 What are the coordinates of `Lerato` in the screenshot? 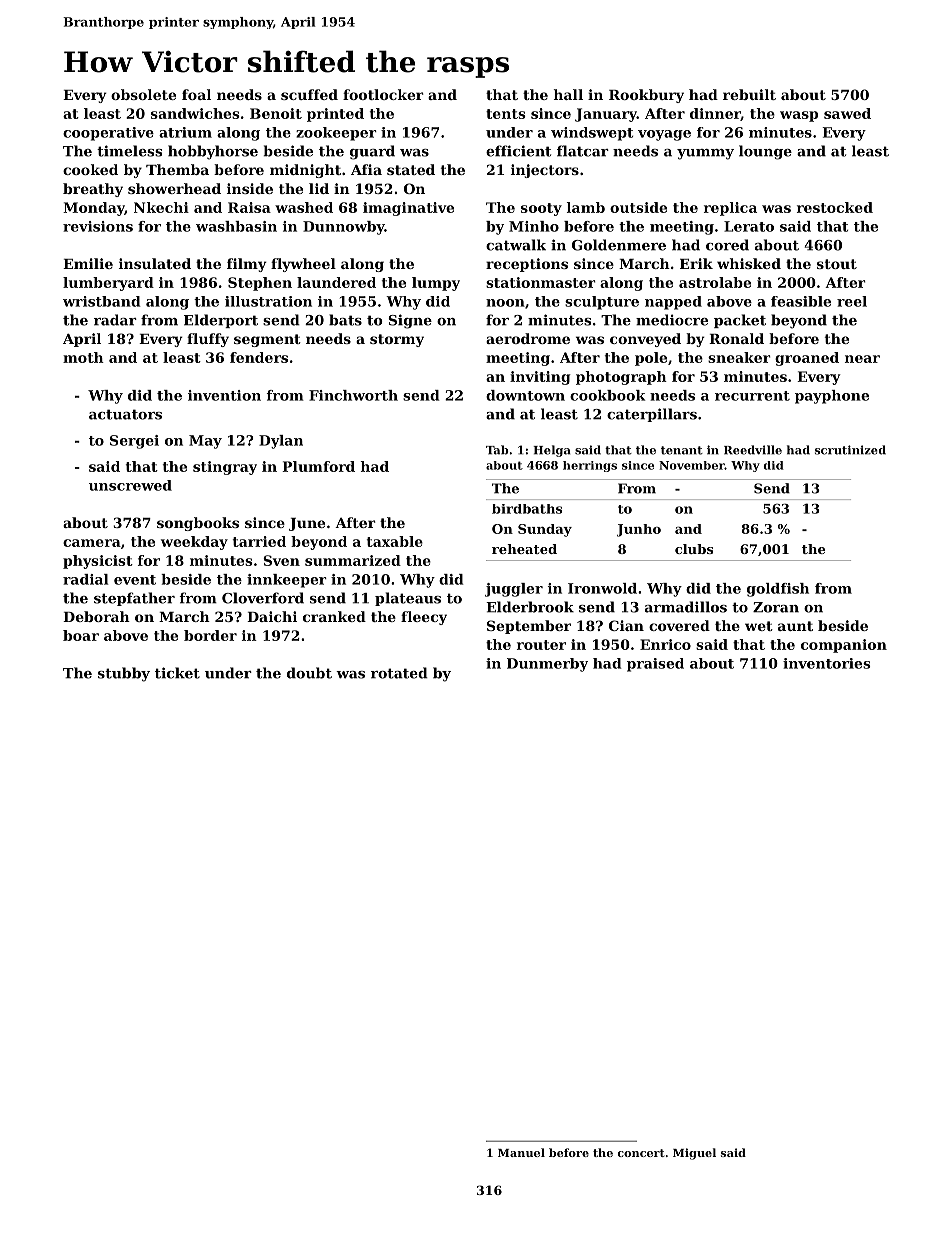 It's located at (749, 226).
